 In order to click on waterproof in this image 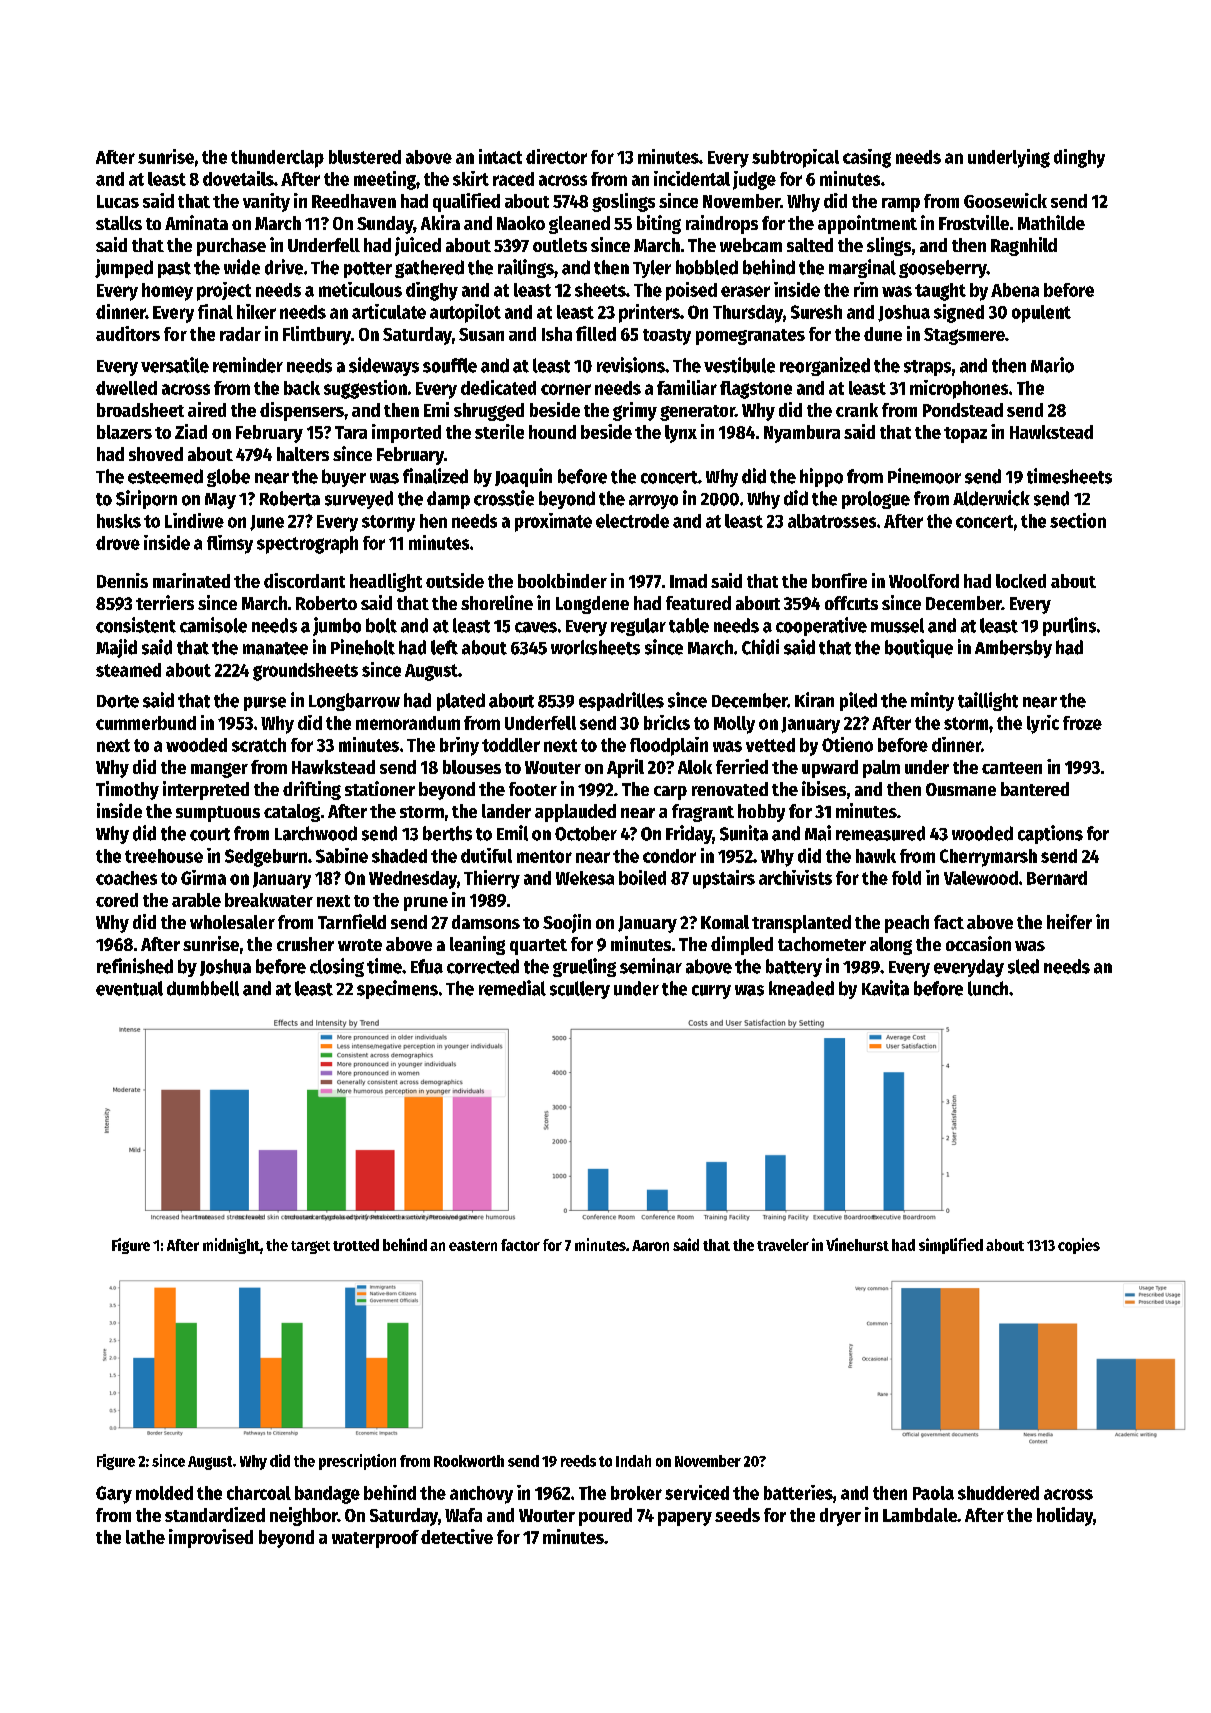, I will do `click(375, 1539)`.
